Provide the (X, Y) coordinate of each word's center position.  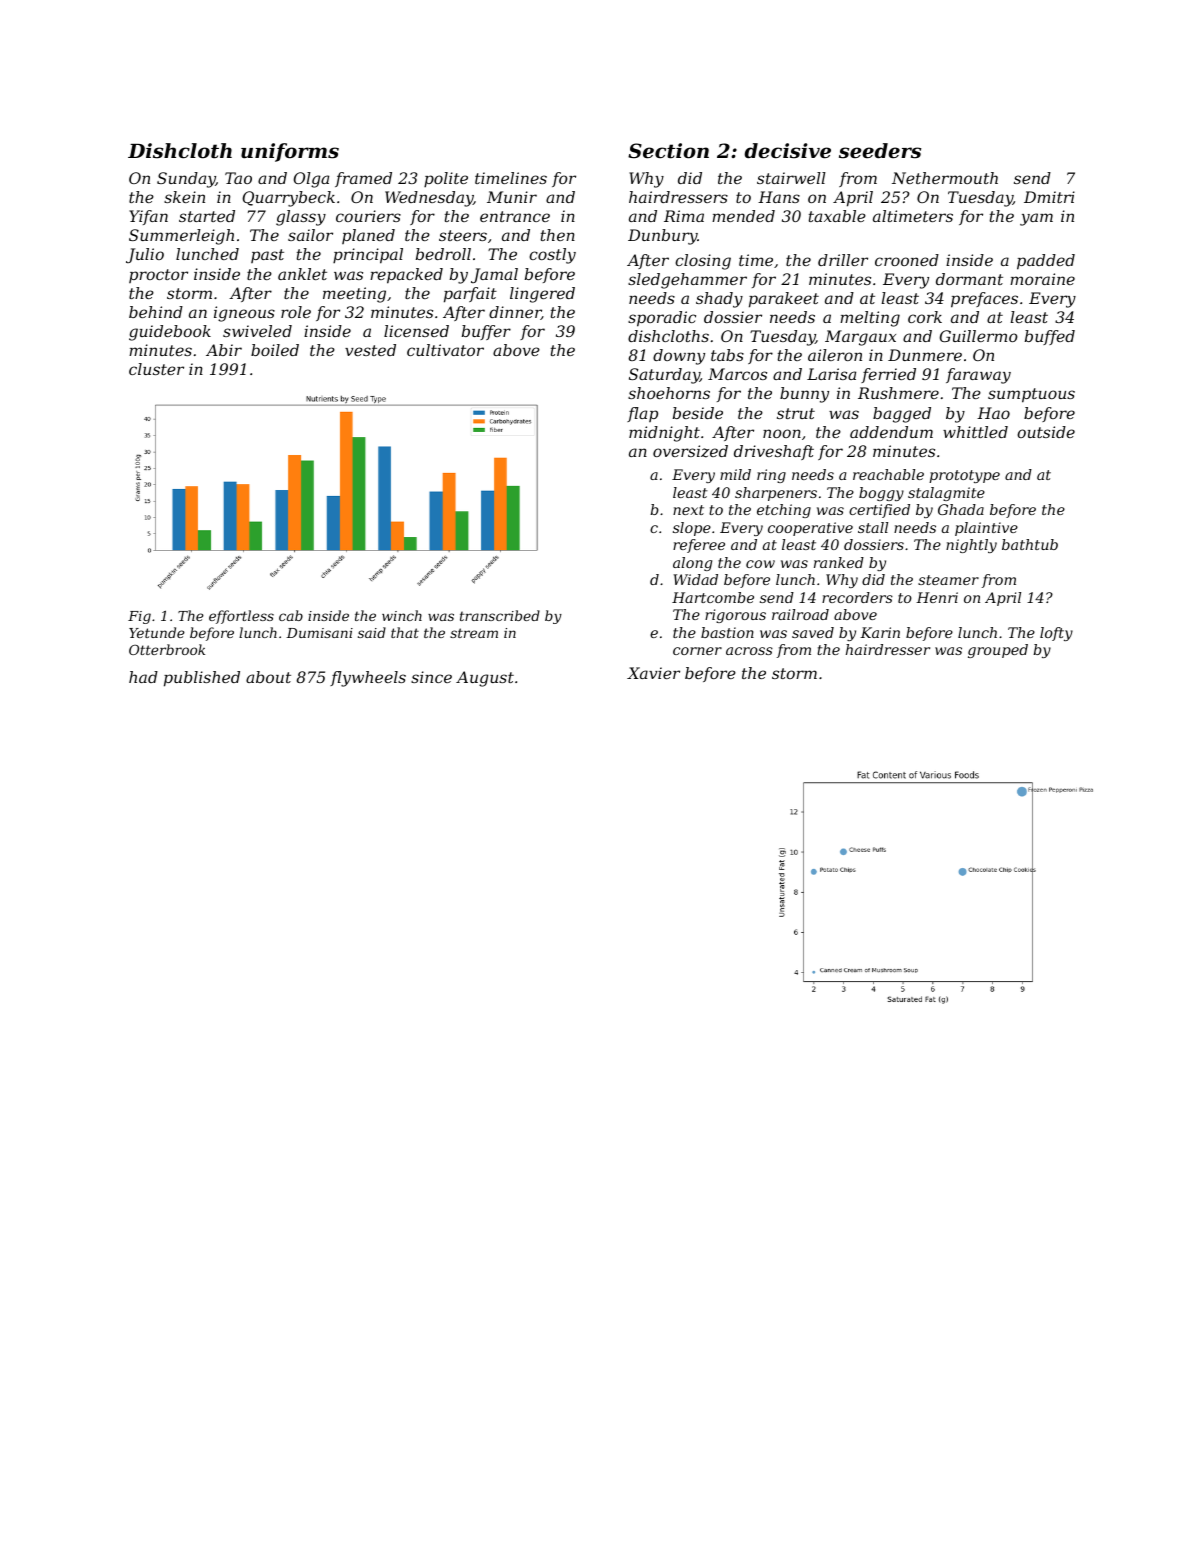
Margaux (860, 338)
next (688, 510)
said (372, 632)
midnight (664, 434)
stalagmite (946, 494)
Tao (238, 178)
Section (668, 151)
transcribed (500, 615)
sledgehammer (687, 281)
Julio (145, 255)
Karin (880, 632)
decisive (787, 151)
